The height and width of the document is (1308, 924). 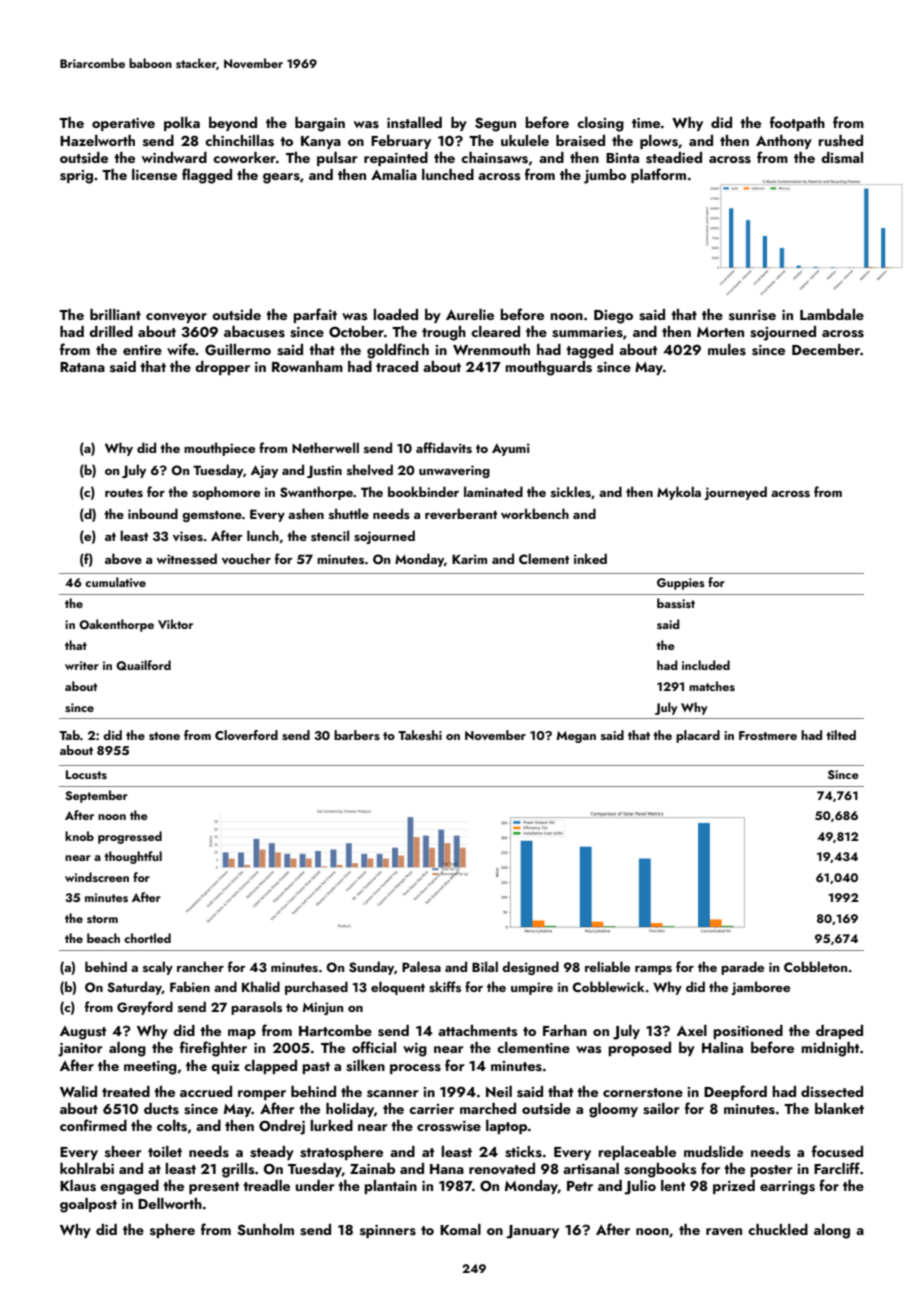 What do you see at coordinates (420, 735) in the document?
I see `Takeshi` at bounding box center [420, 735].
